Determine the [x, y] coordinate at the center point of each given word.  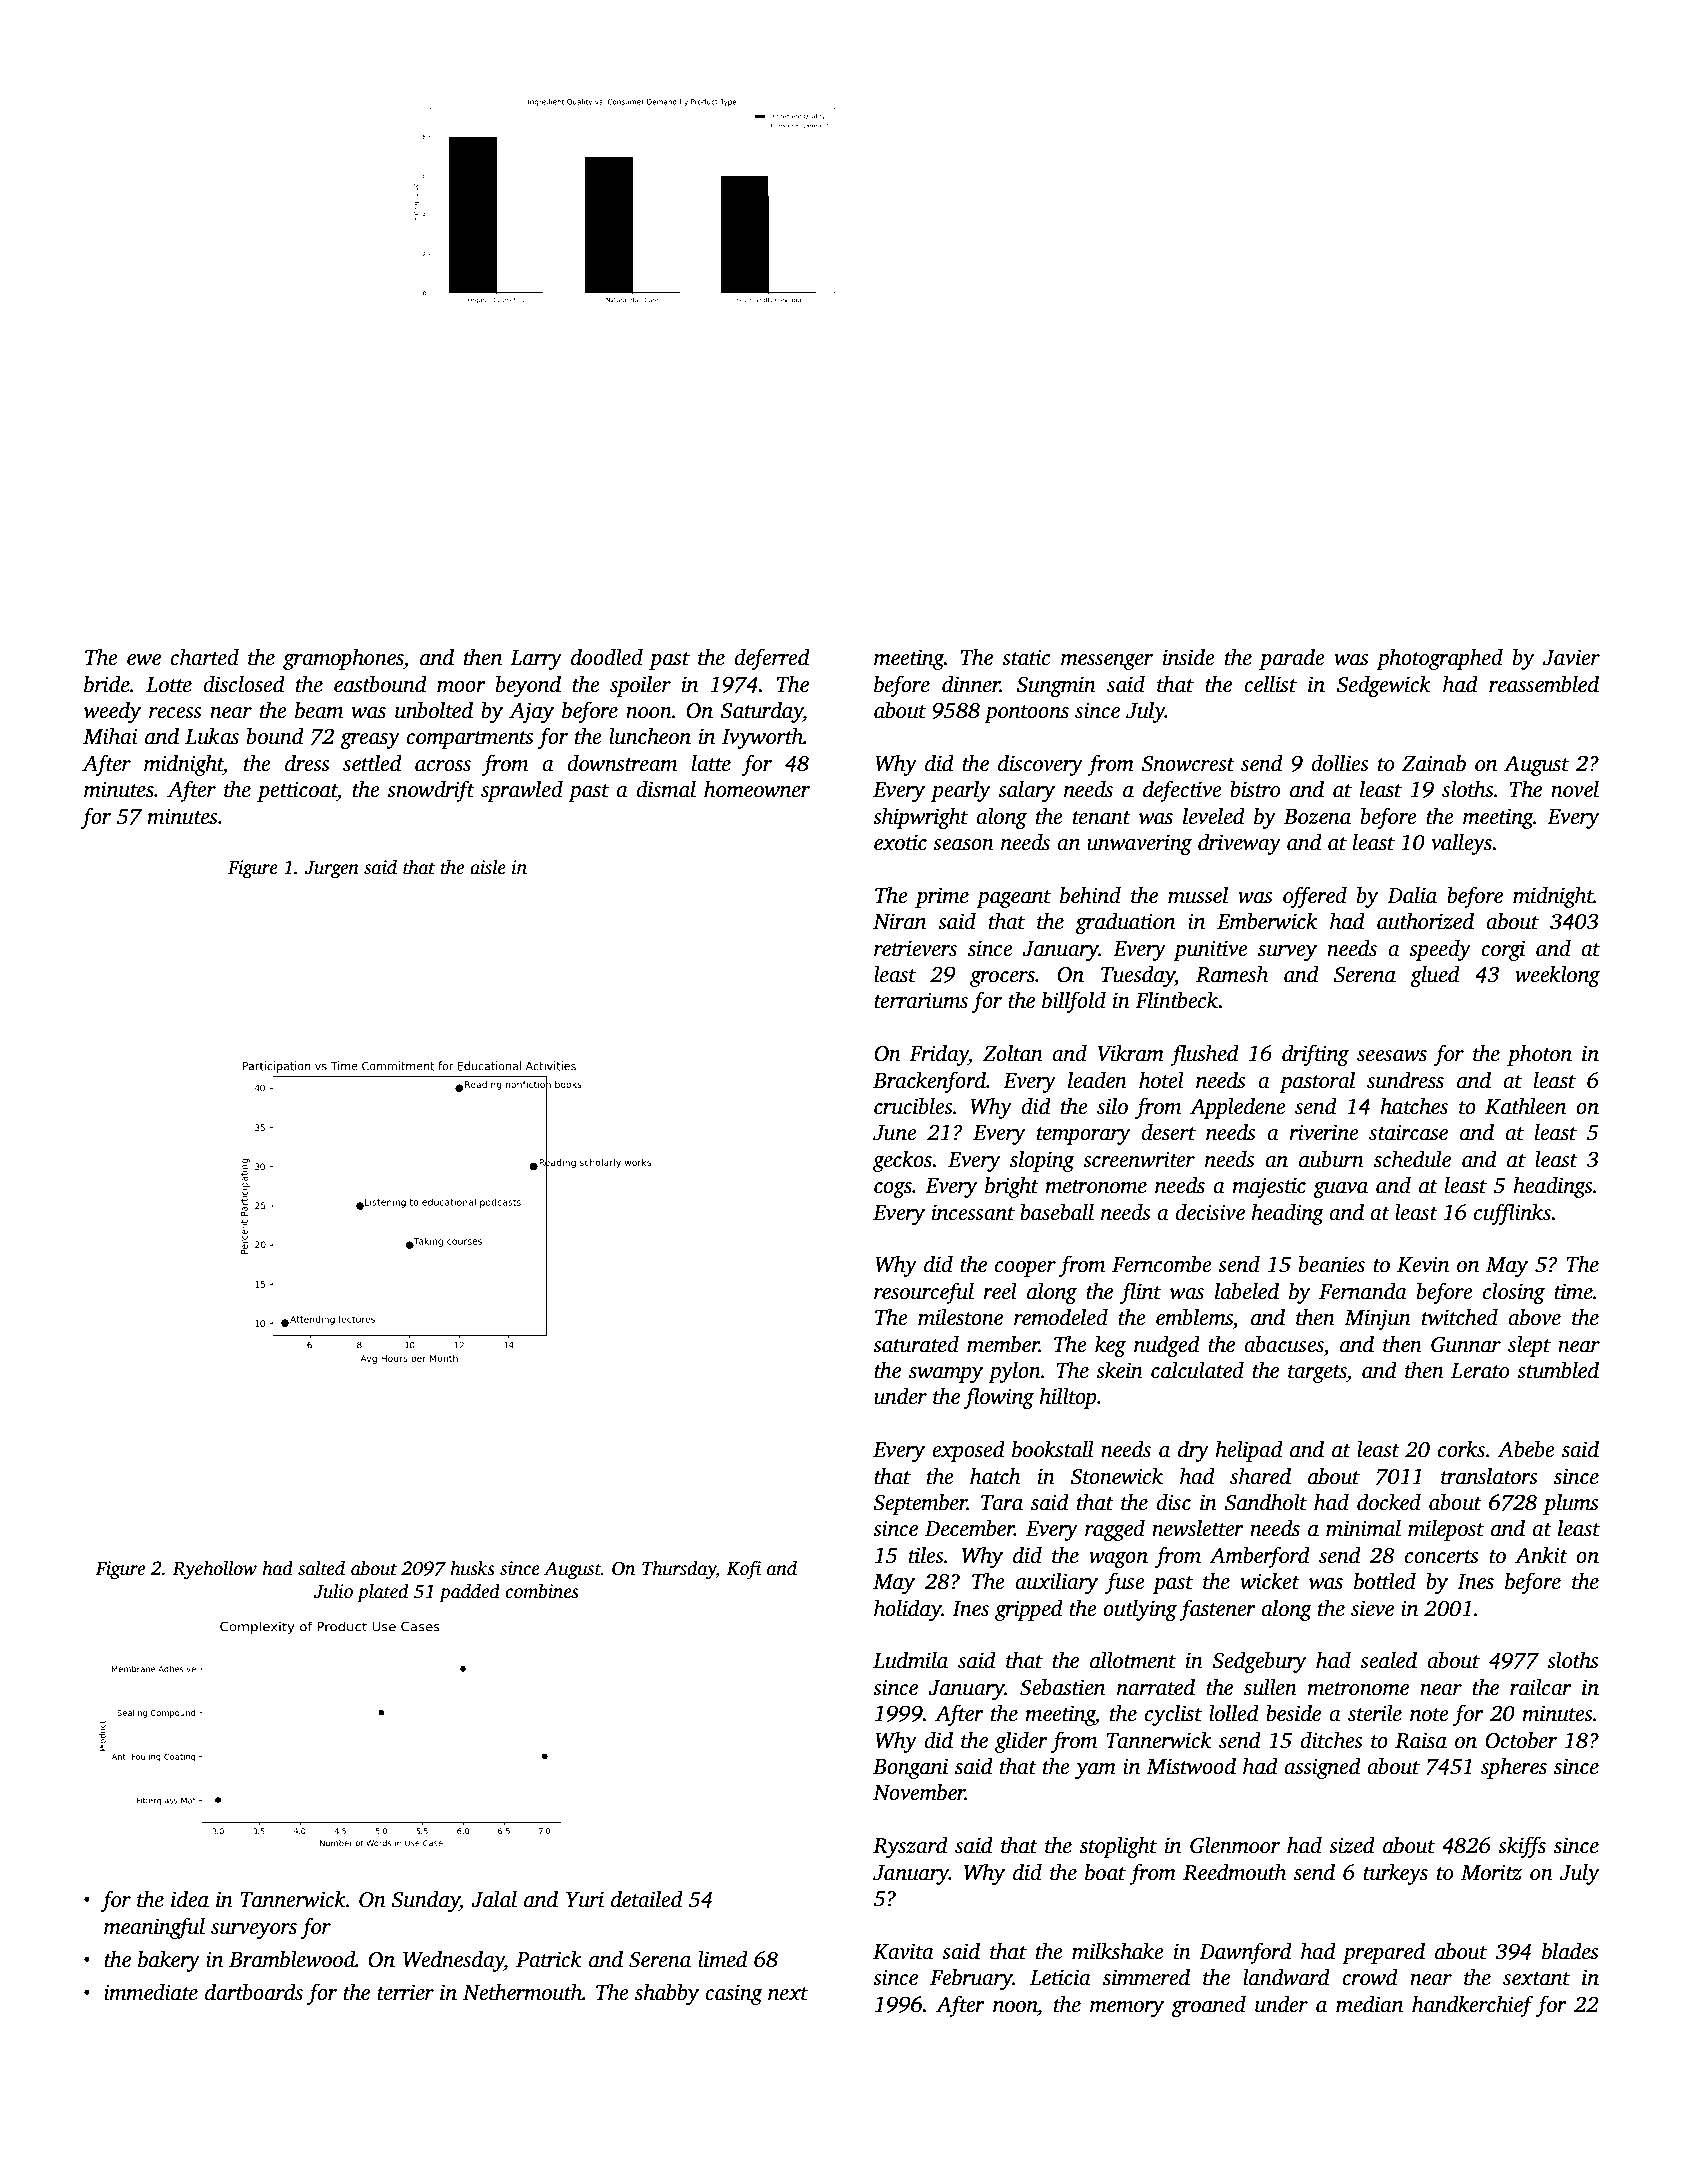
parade [1291, 659]
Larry [536, 660]
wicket [1270, 1581]
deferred [772, 659]
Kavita [903, 1951]
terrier [405, 1992]
